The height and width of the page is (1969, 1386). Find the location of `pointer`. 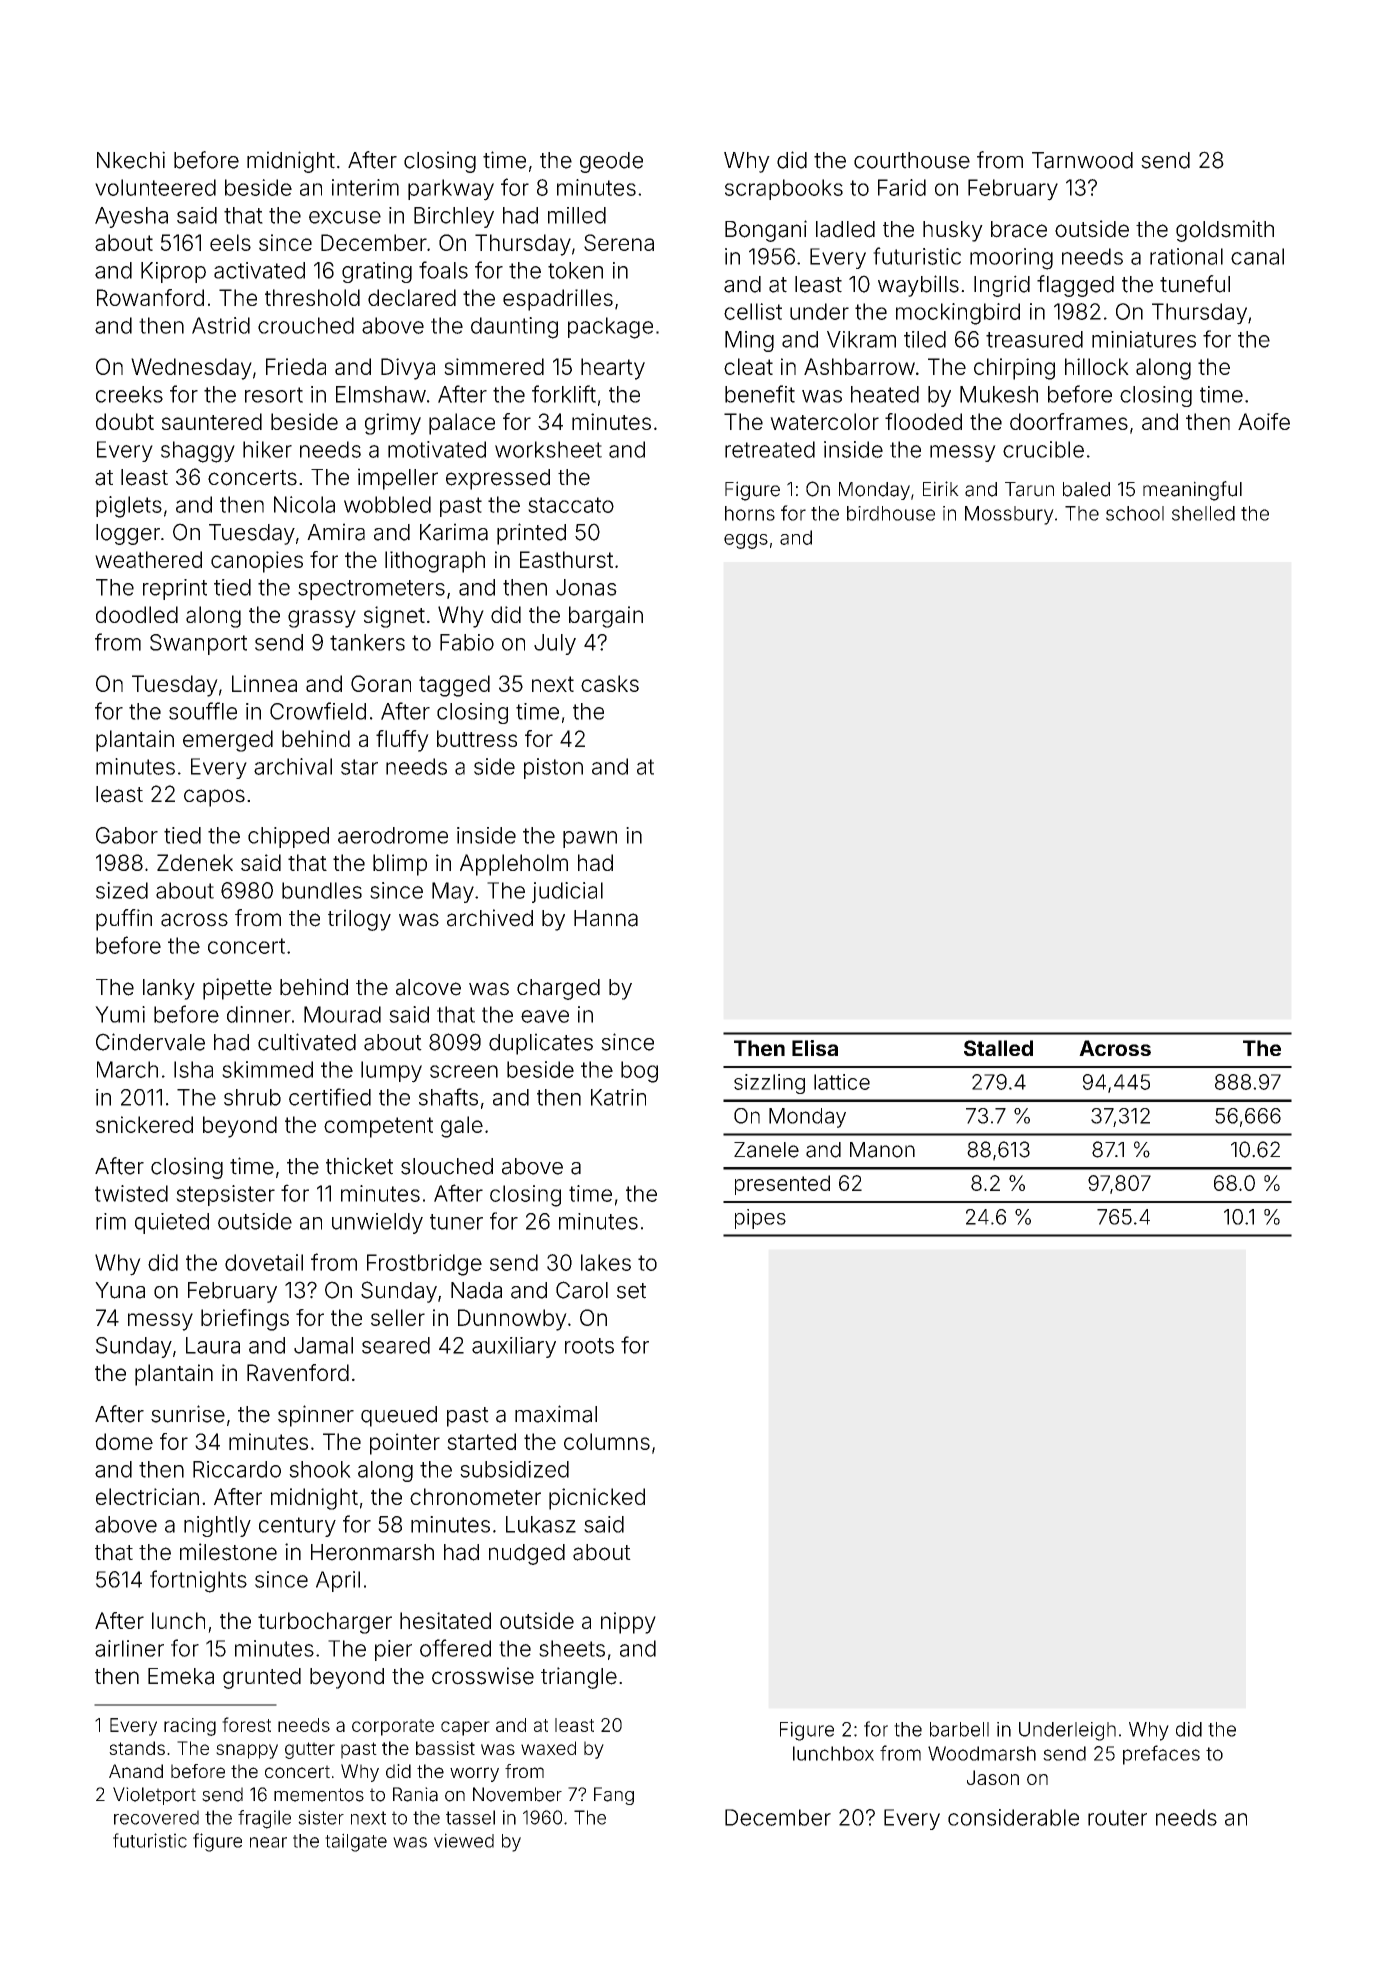

pointer is located at coordinates (405, 1444).
